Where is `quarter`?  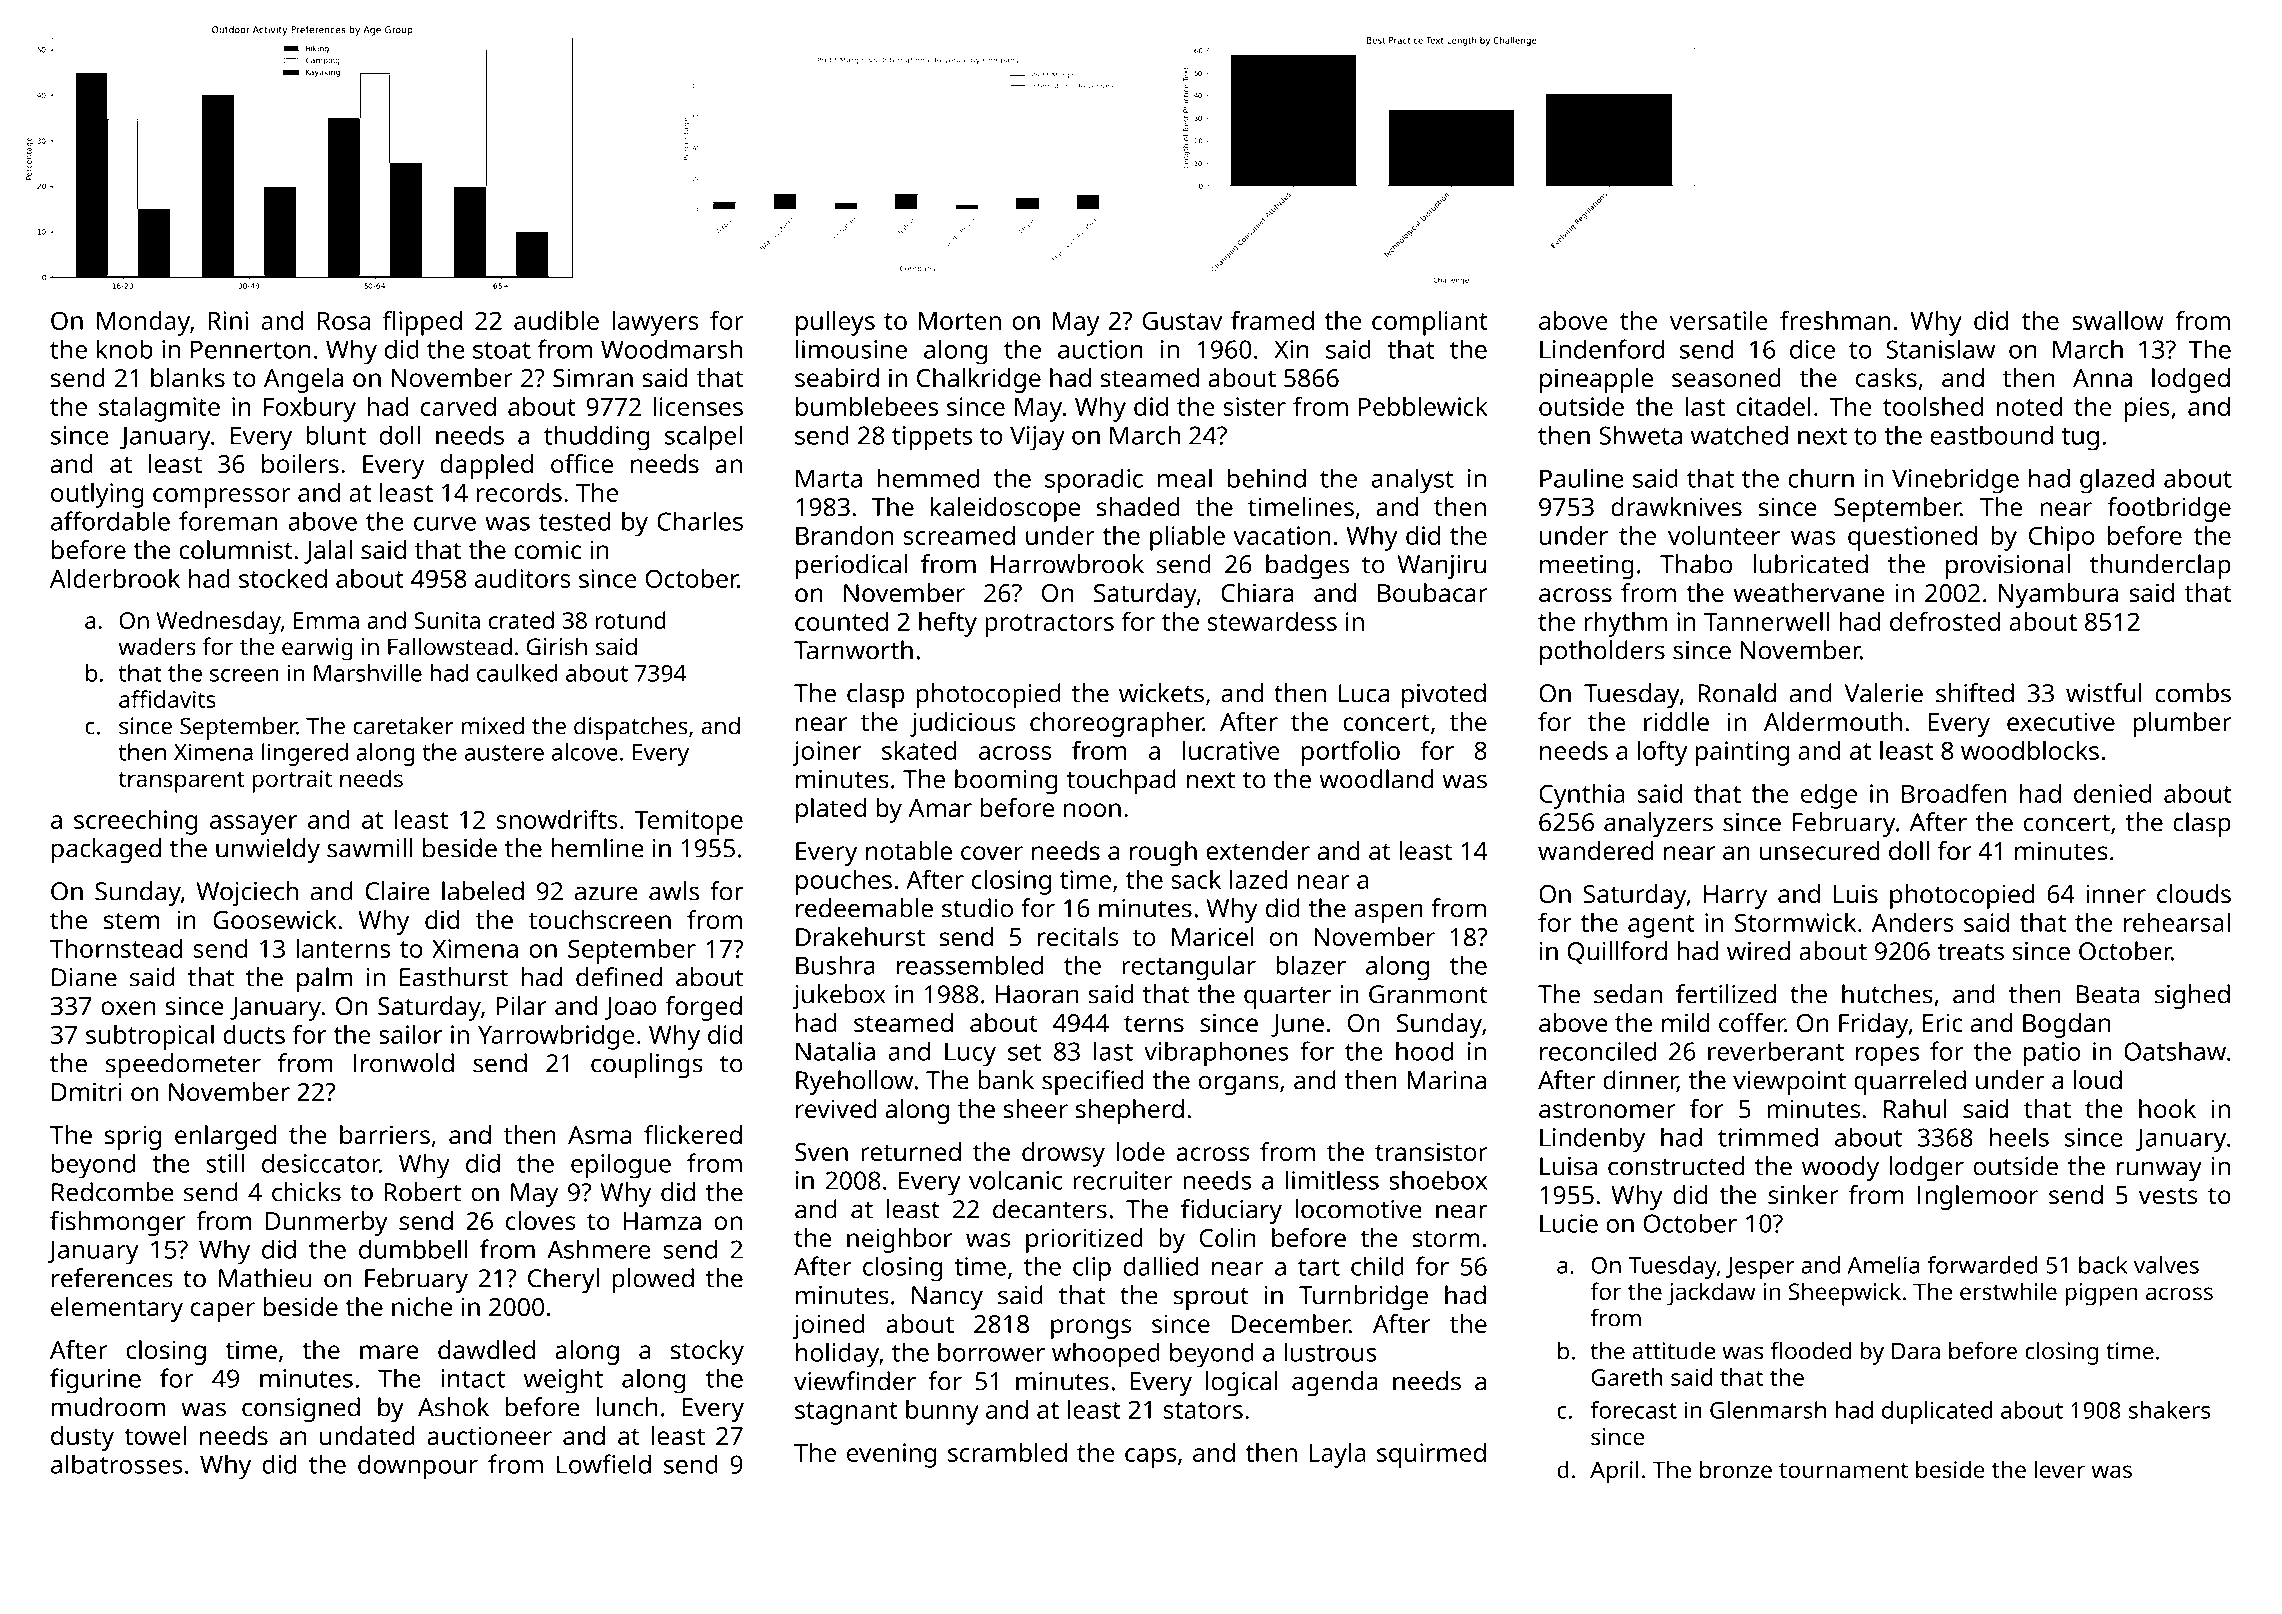
quarter is located at coordinates (1287, 998).
